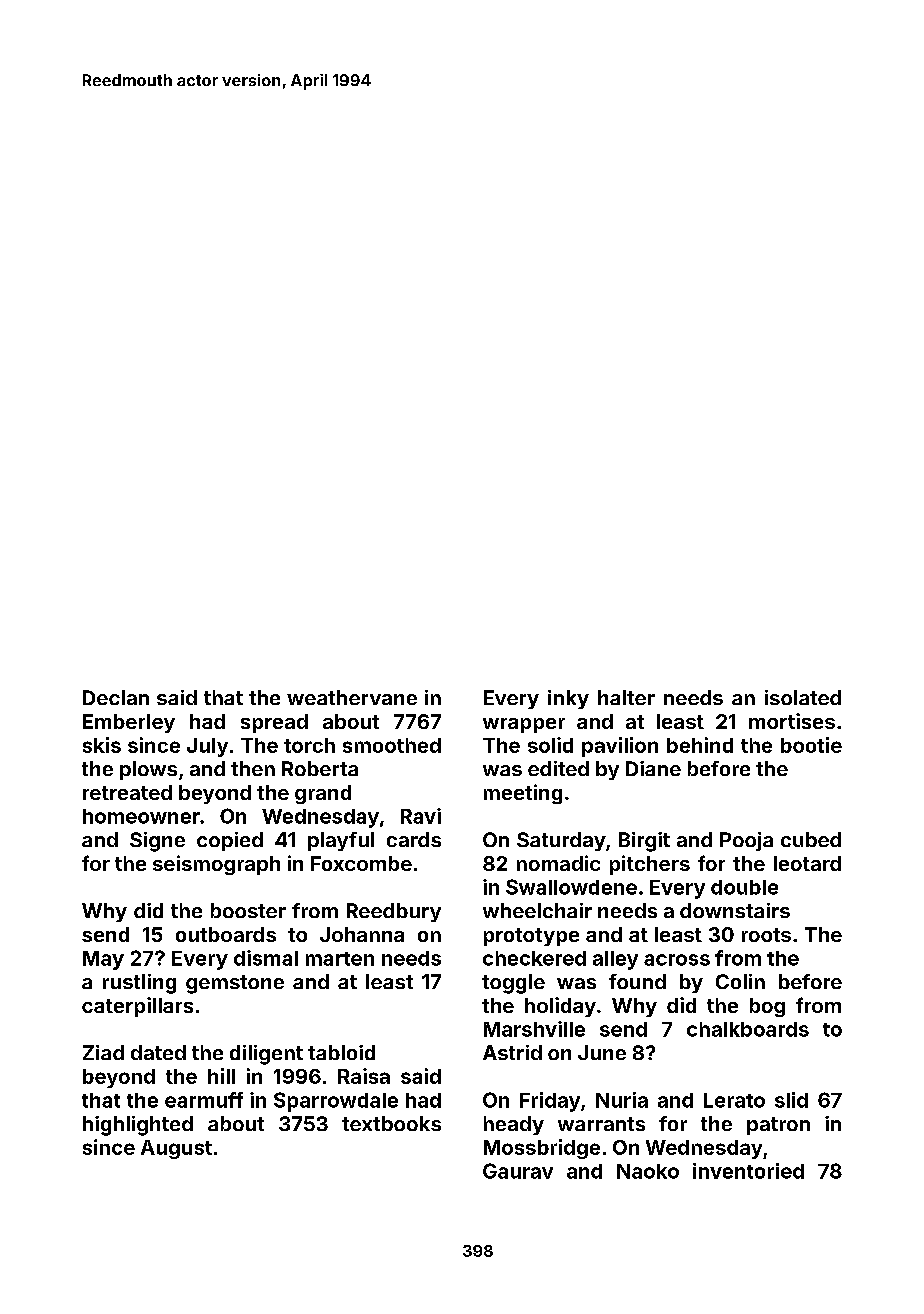 Image resolution: width=924 pixels, height=1314 pixels. What do you see at coordinates (637, 981) in the page?
I see `found` at bounding box center [637, 981].
